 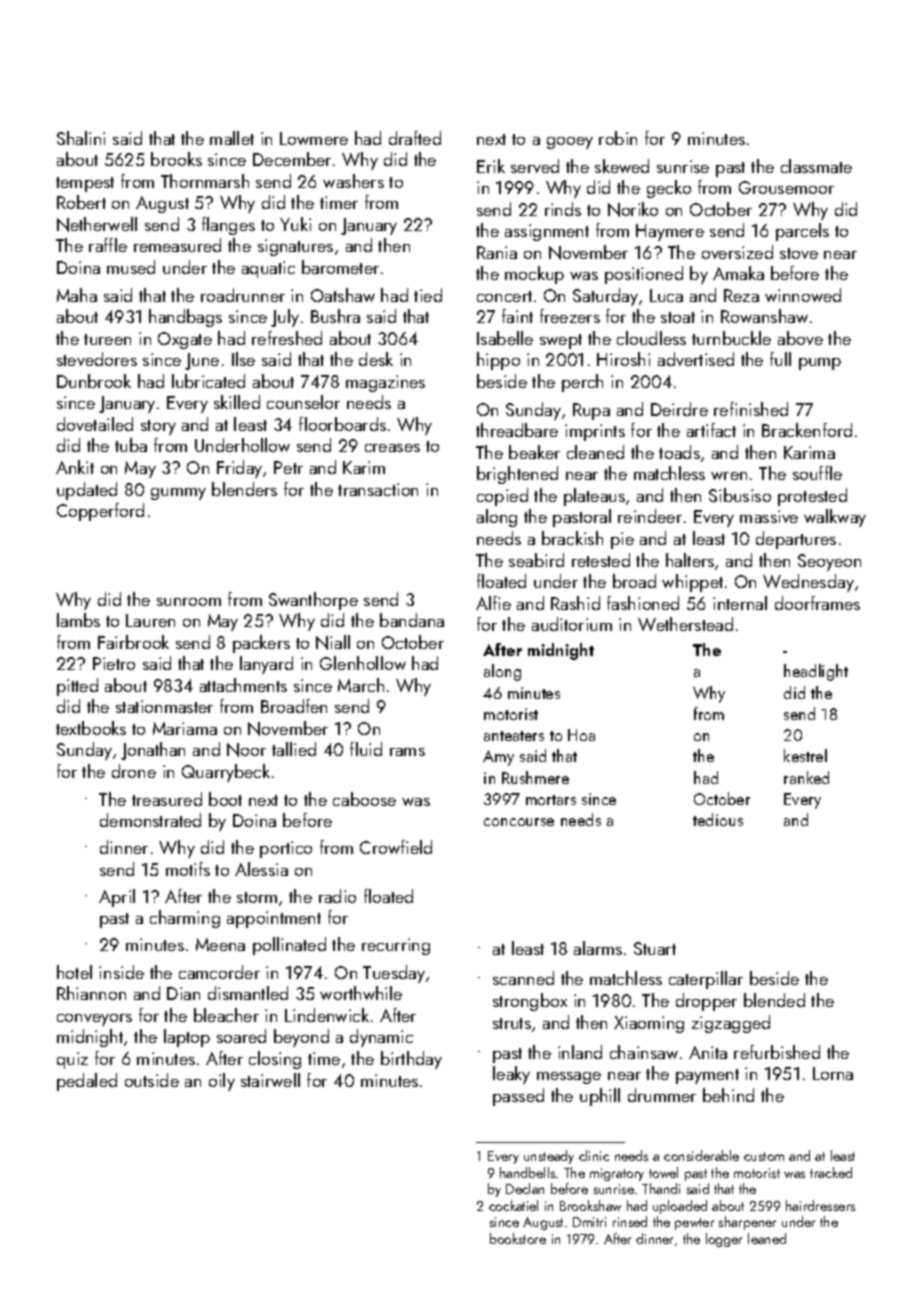 I want to click on mallet, so click(x=232, y=138).
